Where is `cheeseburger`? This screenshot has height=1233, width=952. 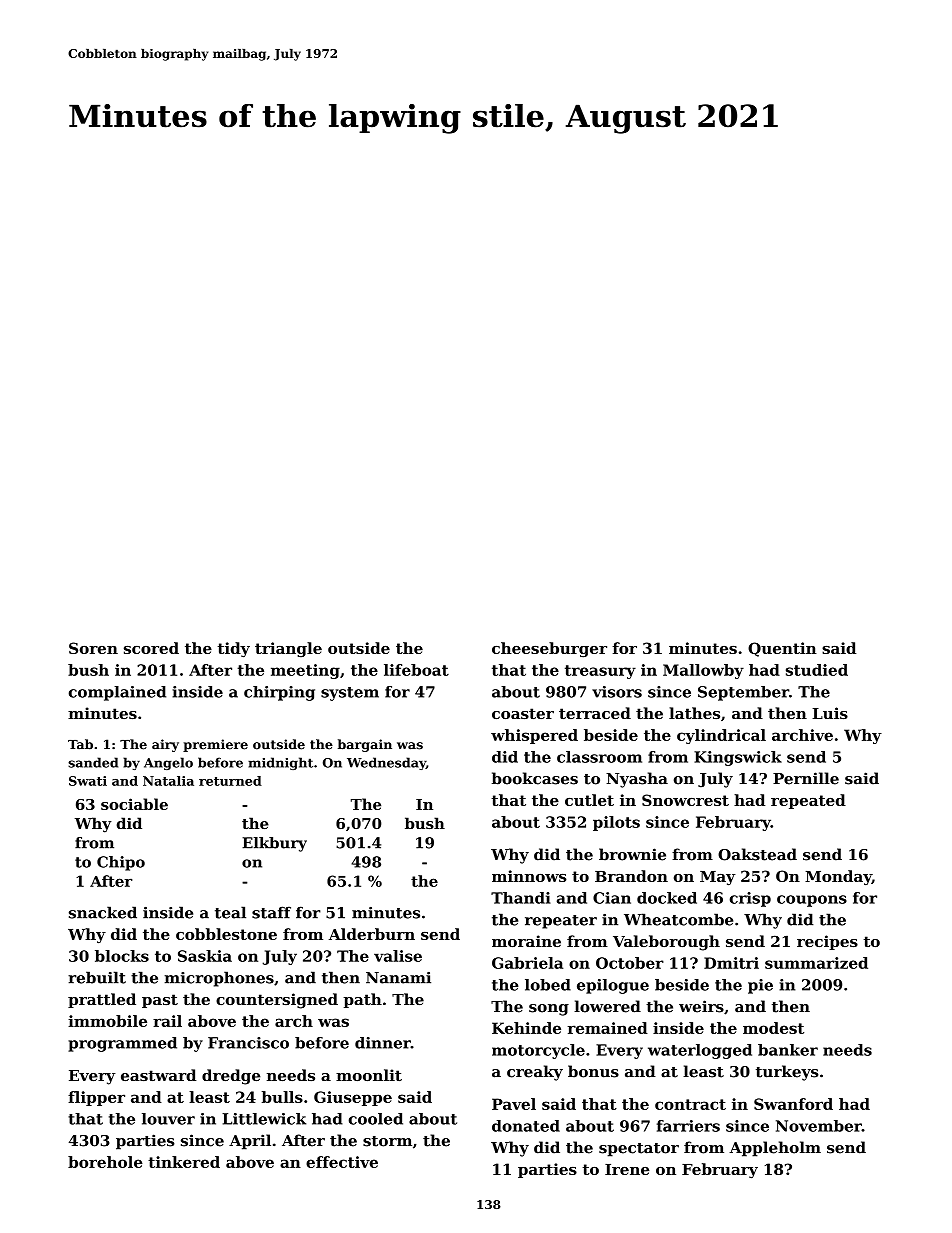 cheeseburger is located at coordinates (549, 649).
